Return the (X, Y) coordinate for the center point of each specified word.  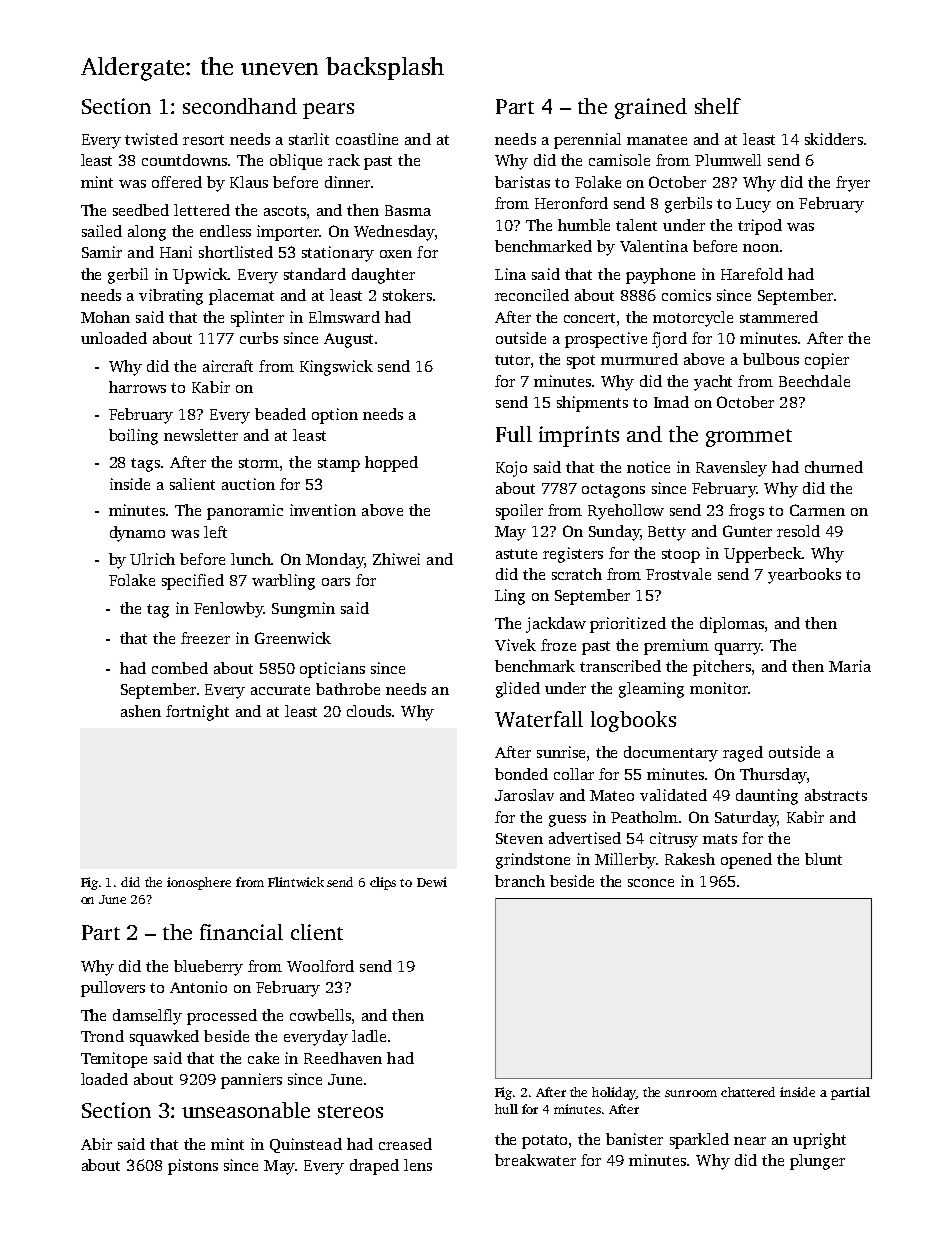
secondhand (240, 106)
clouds (369, 711)
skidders (834, 139)
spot (581, 362)
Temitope (114, 1060)
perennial (587, 141)
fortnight (197, 713)
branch (520, 881)
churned (834, 467)
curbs (259, 338)
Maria (850, 666)
